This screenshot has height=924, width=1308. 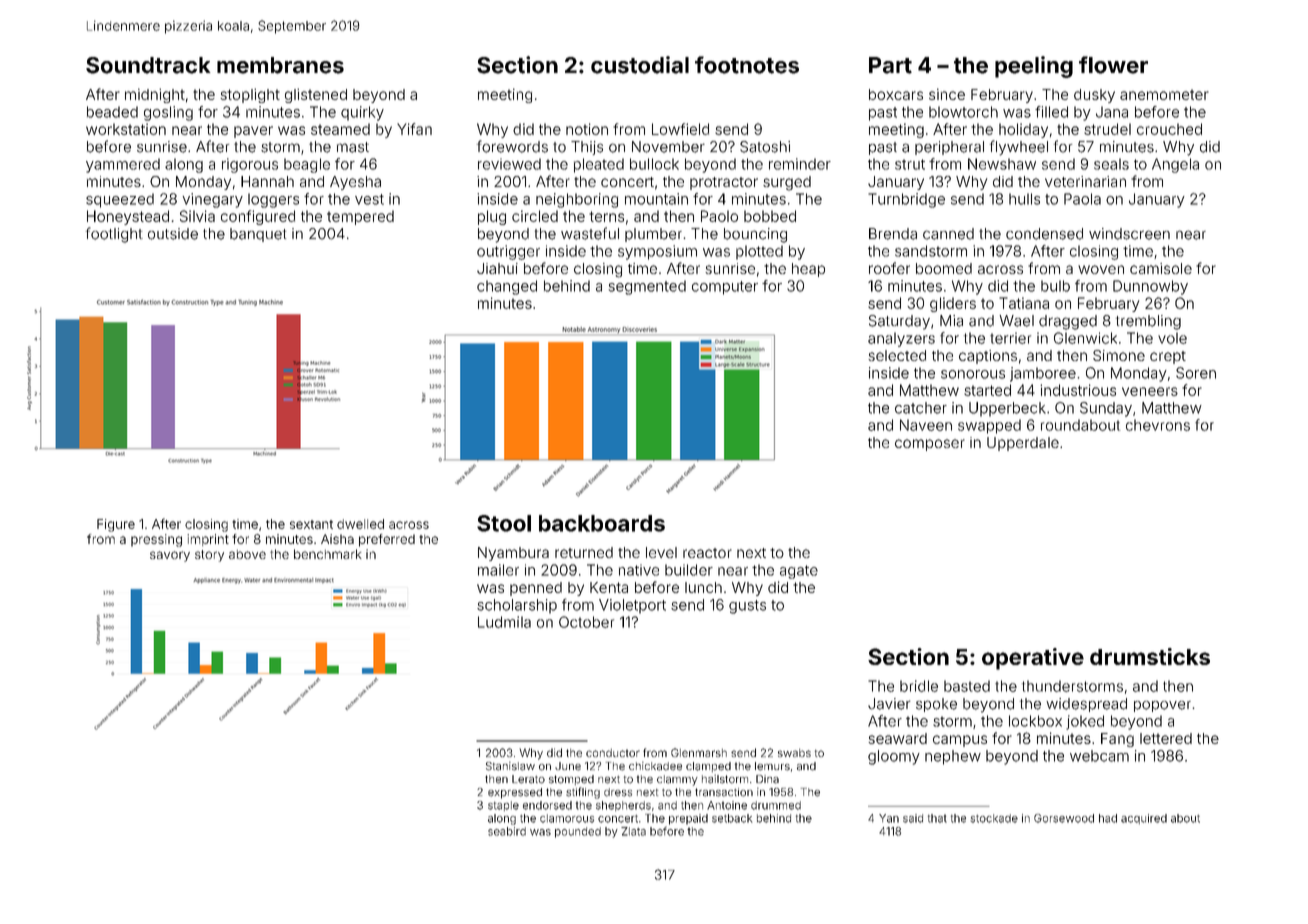 What do you see at coordinates (654, 164) in the screenshot?
I see `bullock` at bounding box center [654, 164].
